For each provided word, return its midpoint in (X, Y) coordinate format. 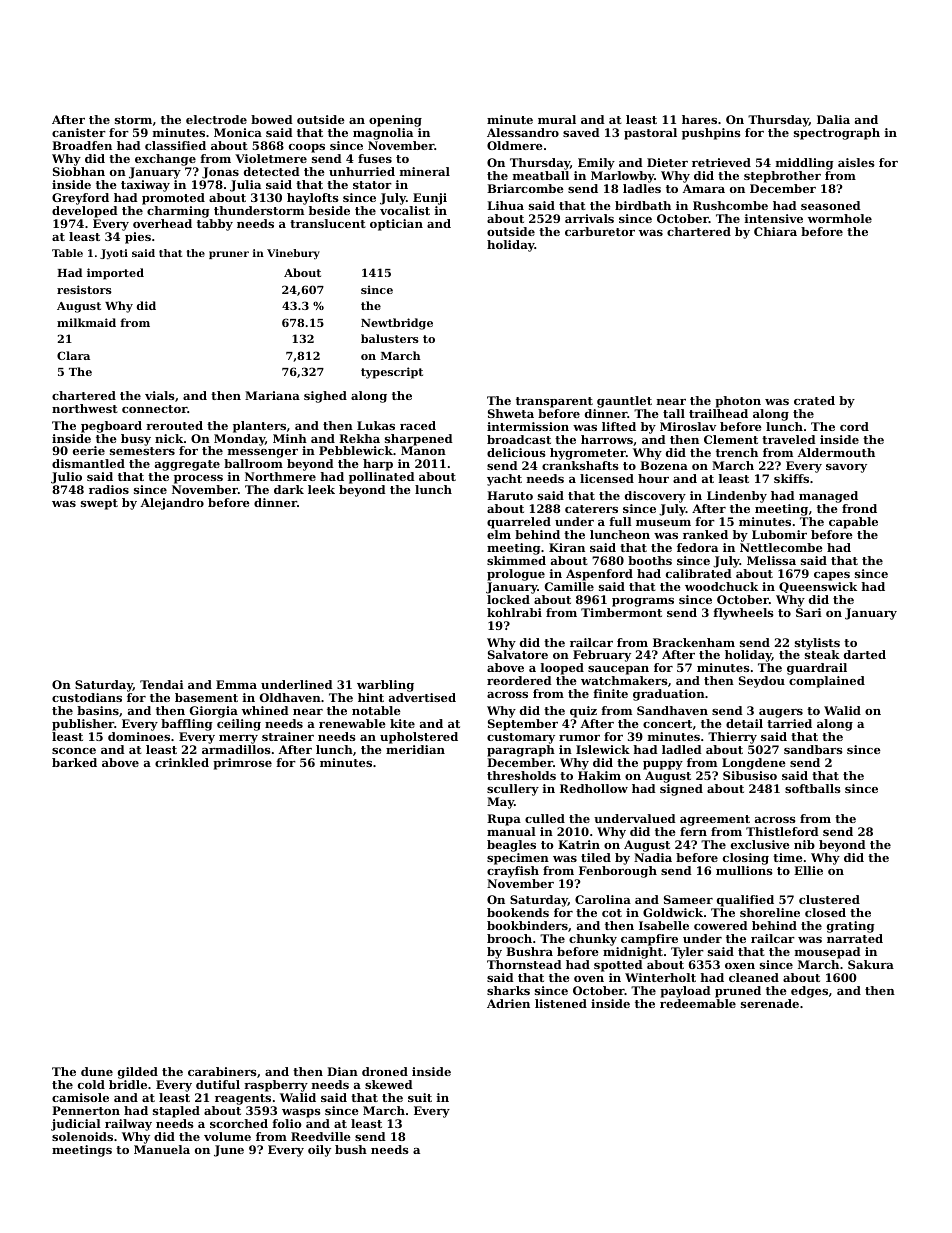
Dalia (833, 119)
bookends (518, 912)
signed (681, 790)
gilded (138, 1073)
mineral (425, 171)
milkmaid (86, 322)
